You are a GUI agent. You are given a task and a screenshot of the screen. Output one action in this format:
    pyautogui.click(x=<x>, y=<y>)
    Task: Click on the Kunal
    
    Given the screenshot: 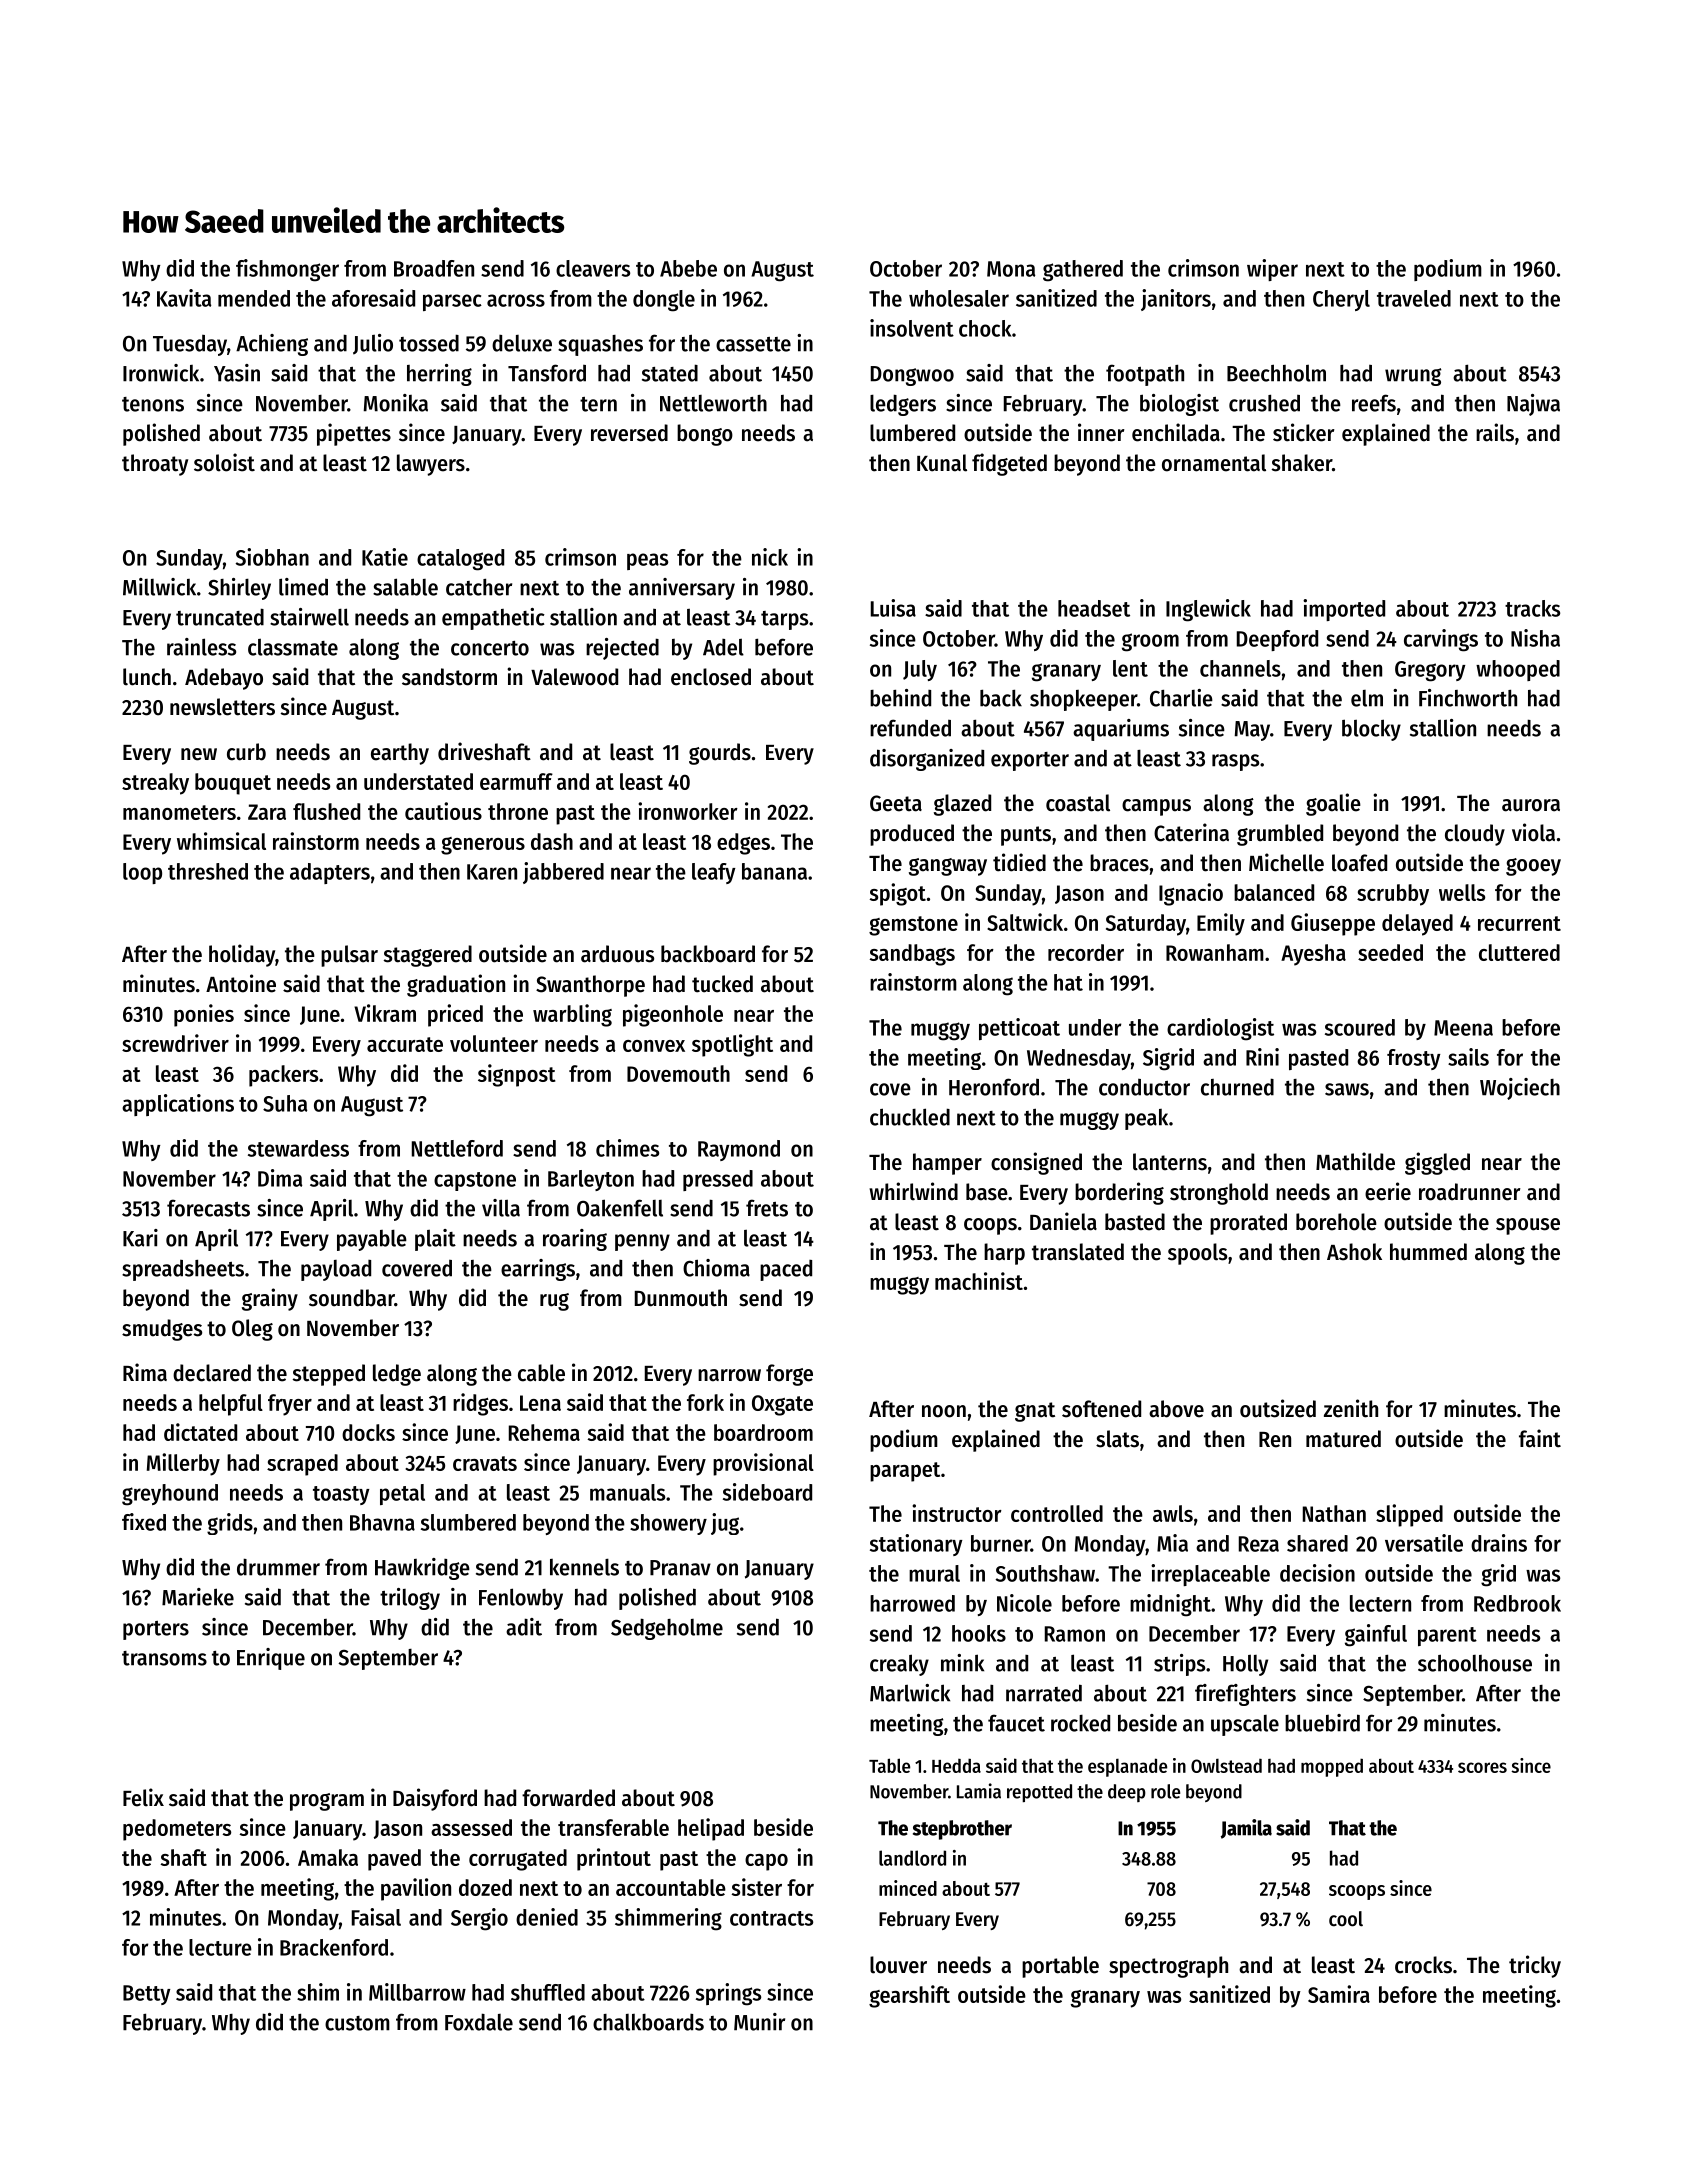 What is the action you would take?
    pyautogui.click(x=942, y=463)
